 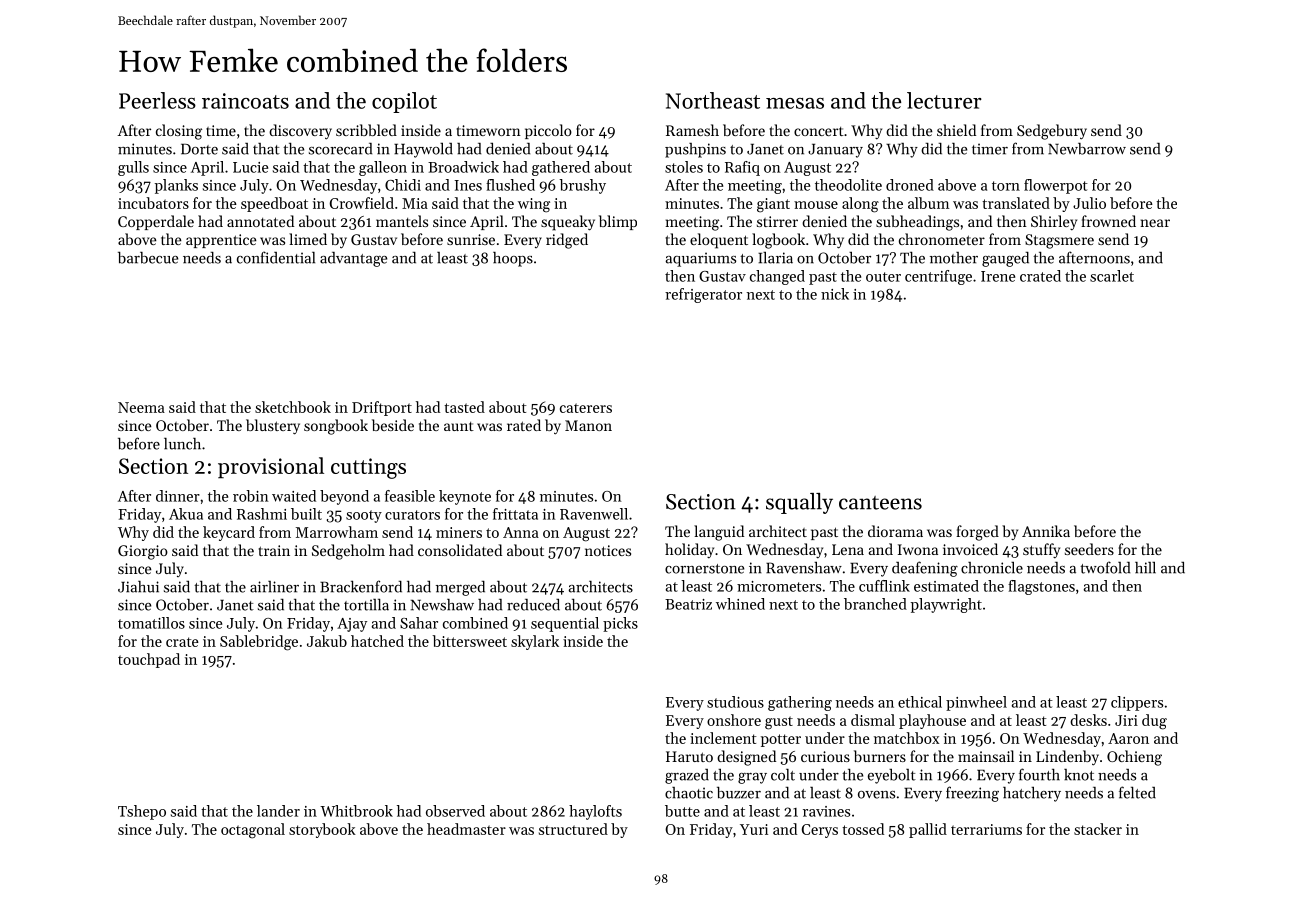 What do you see at coordinates (353, 259) in the page?
I see `advantage` at bounding box center [353, 259].
